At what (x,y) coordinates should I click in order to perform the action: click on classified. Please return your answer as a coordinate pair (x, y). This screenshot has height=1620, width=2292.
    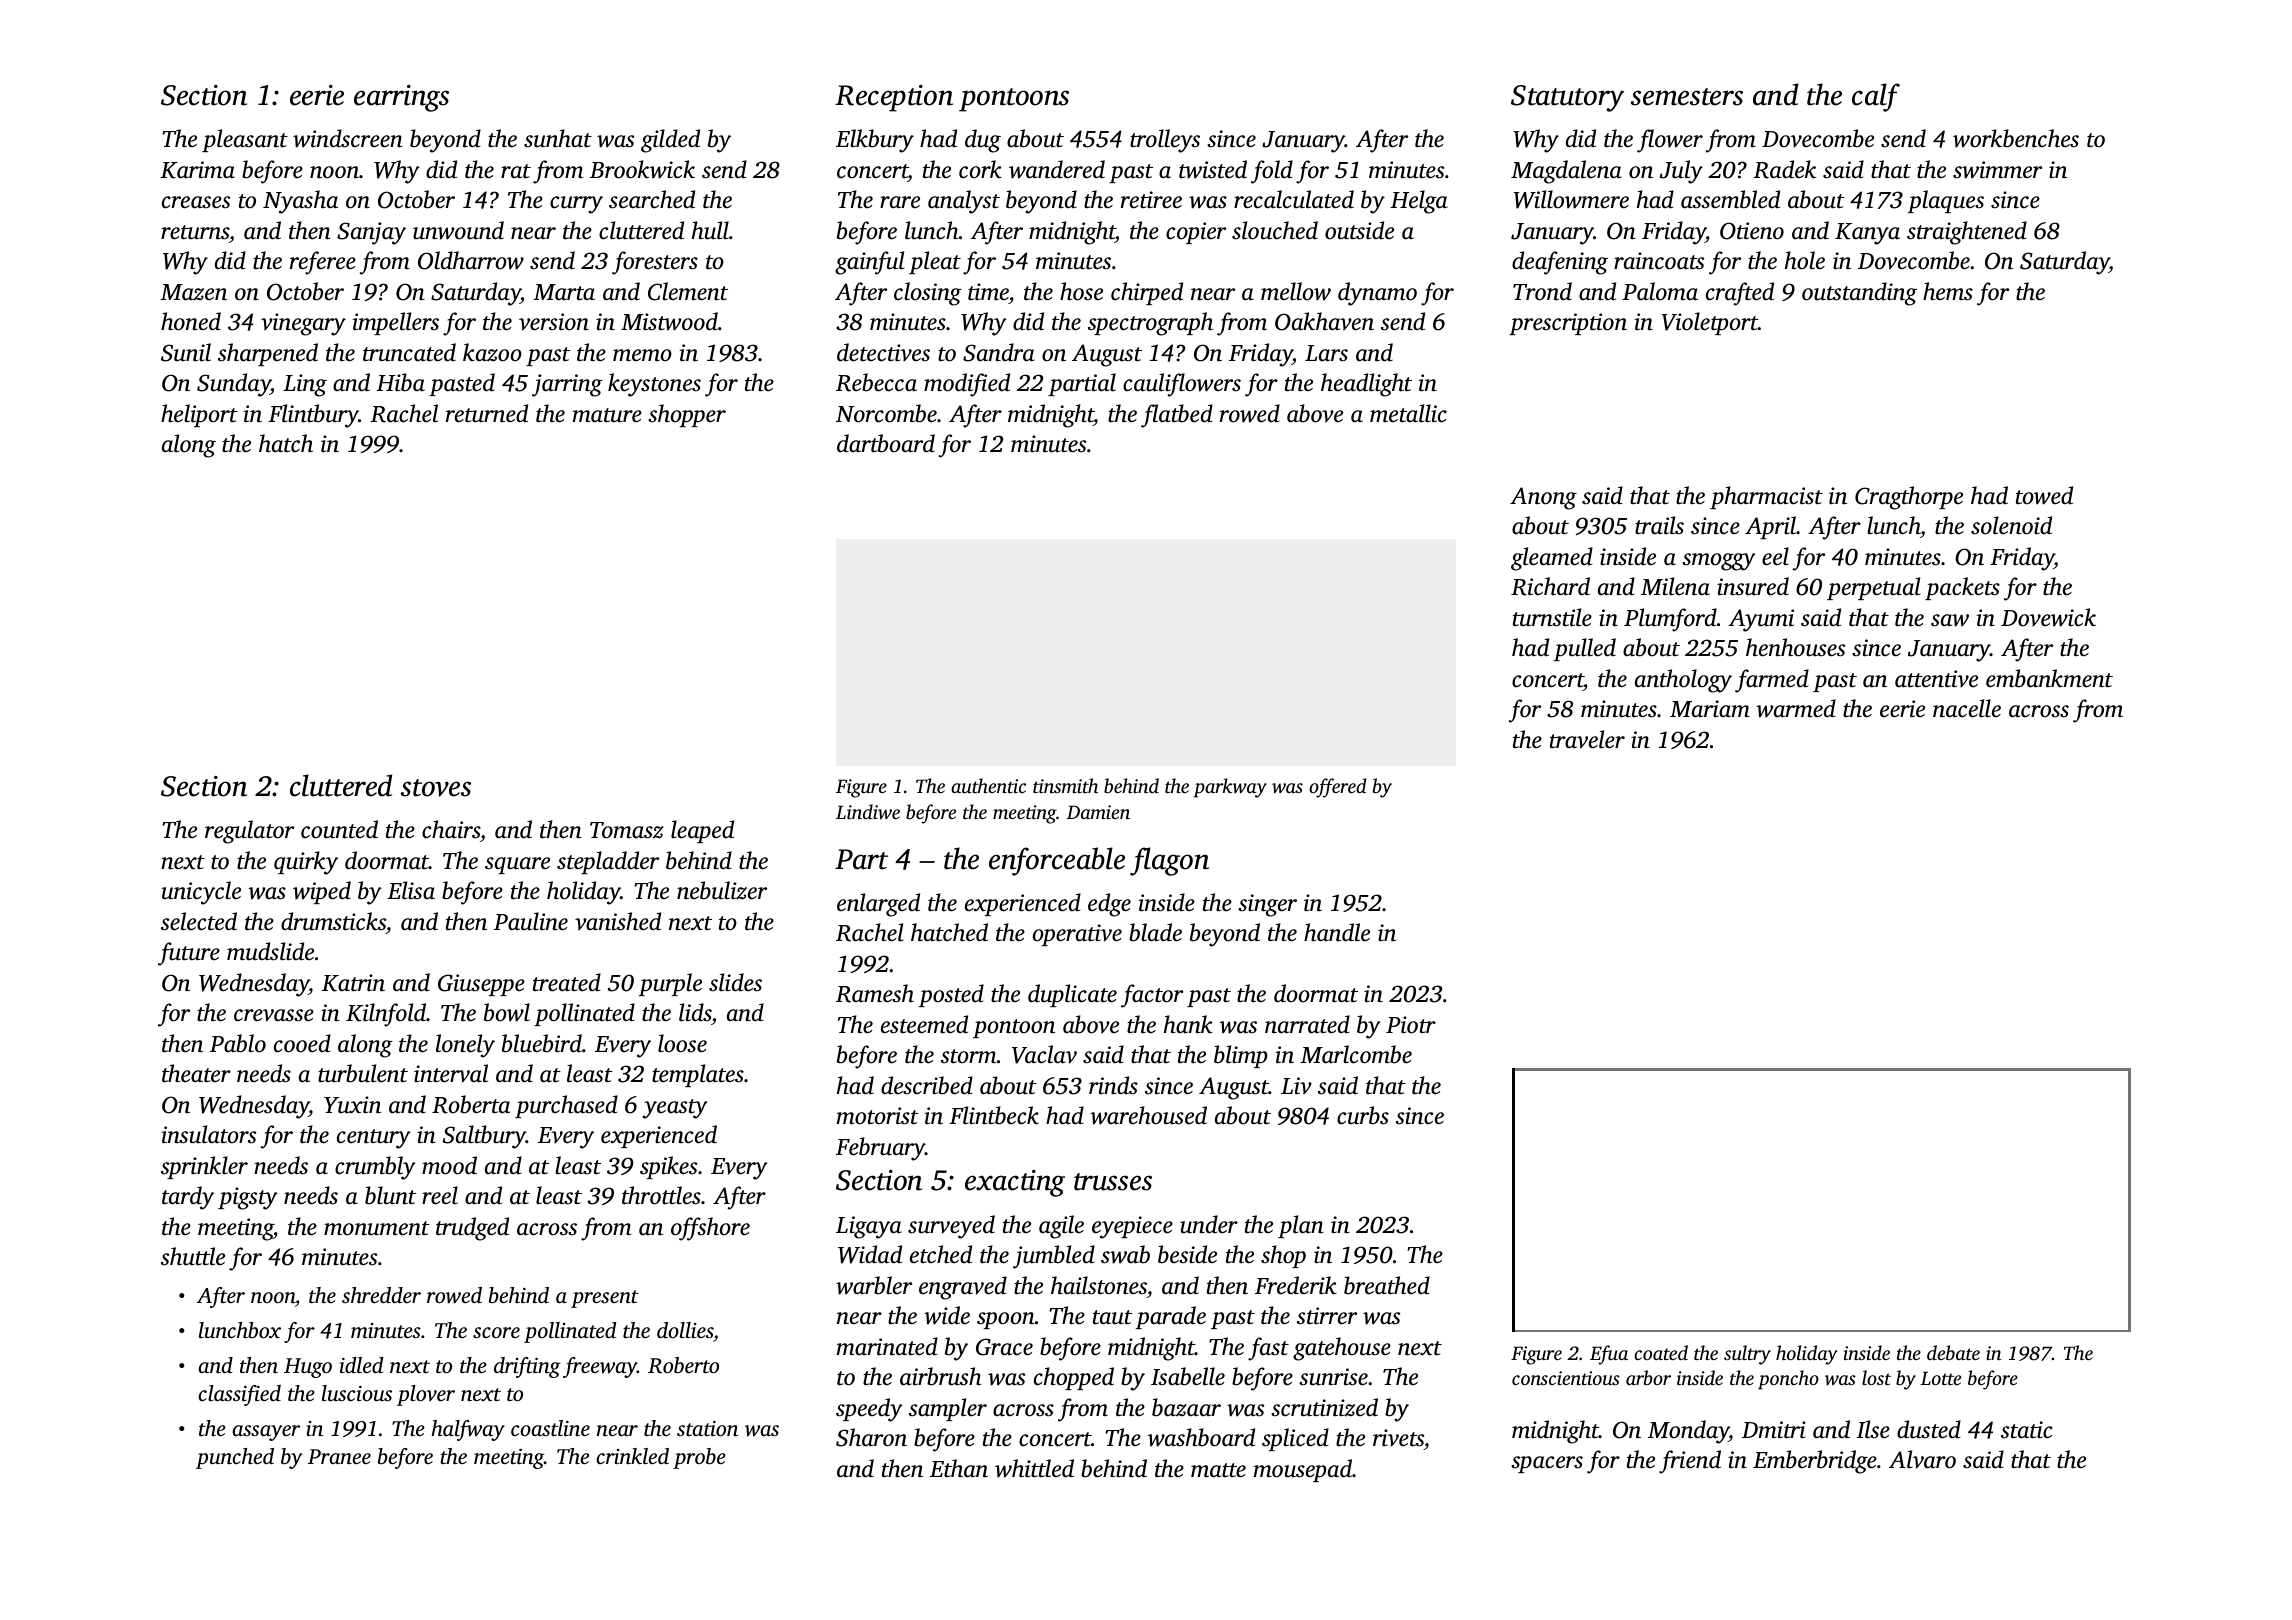
    Looking at the image, I should click on (239, 1395).
